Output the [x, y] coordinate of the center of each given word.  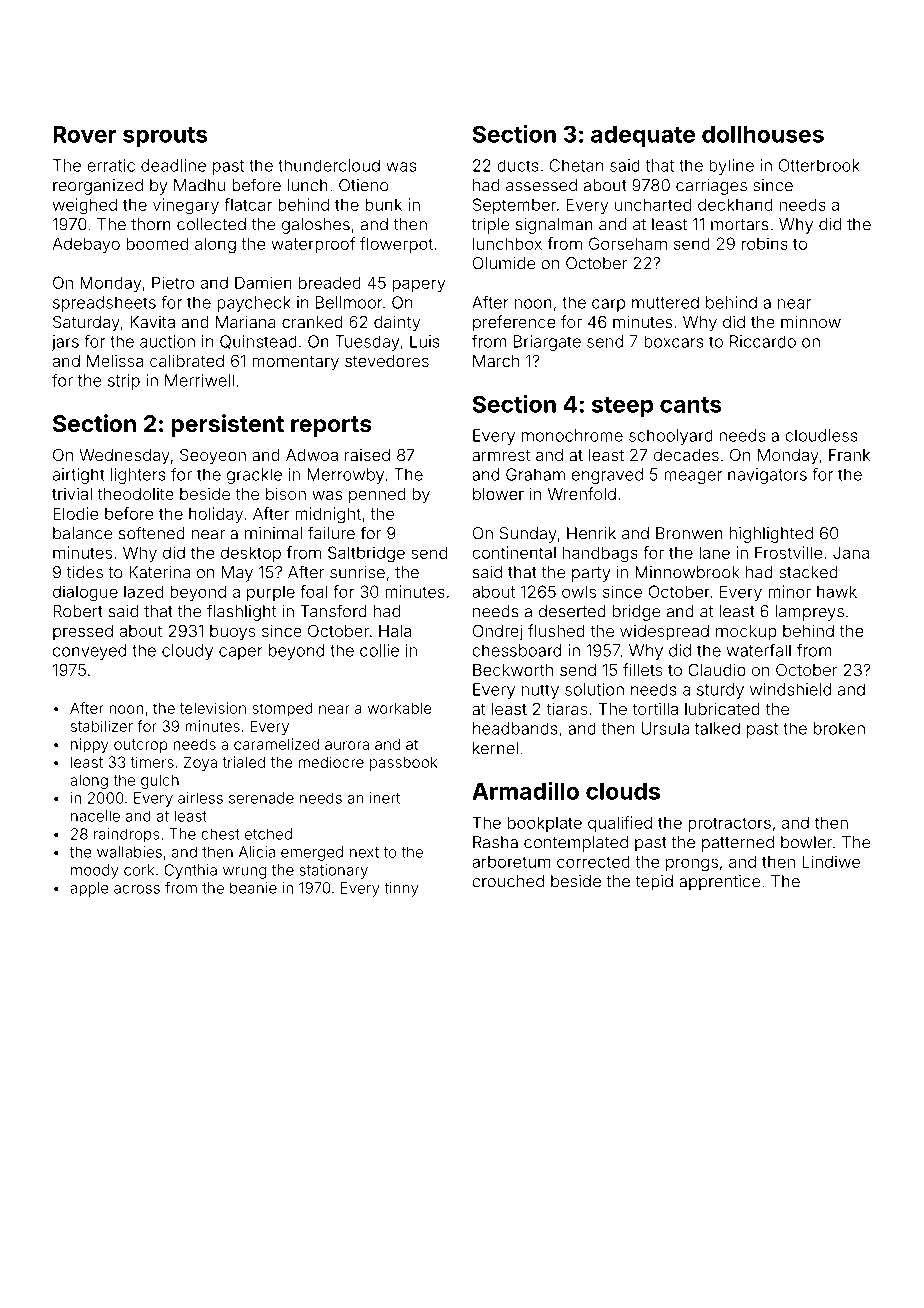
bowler [807, 842]
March [496, 361]
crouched [508, 881]
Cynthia [190, 871]
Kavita [152, 322]
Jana [851, 552]
